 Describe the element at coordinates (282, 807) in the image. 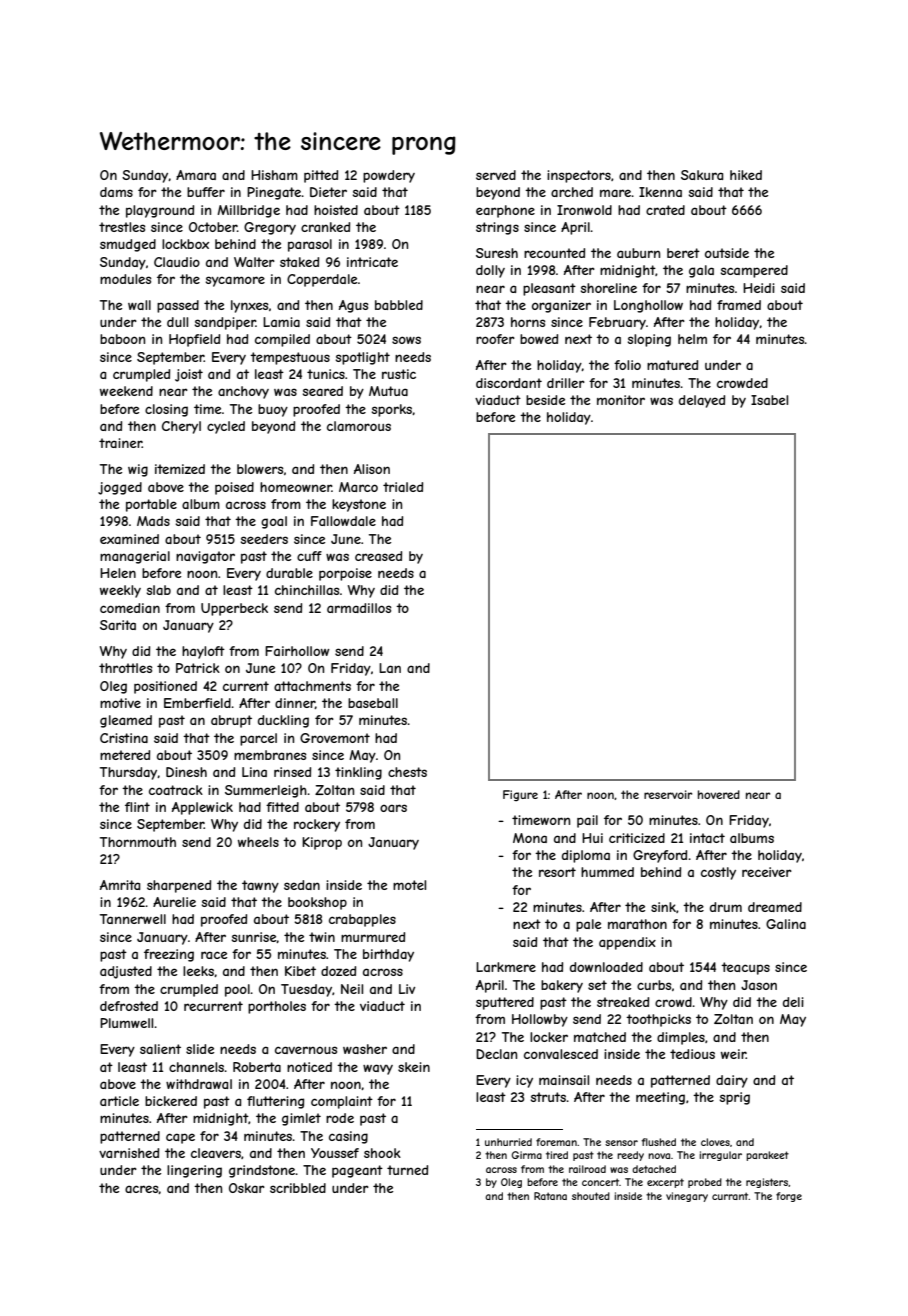

I see `fitted` at that location.
